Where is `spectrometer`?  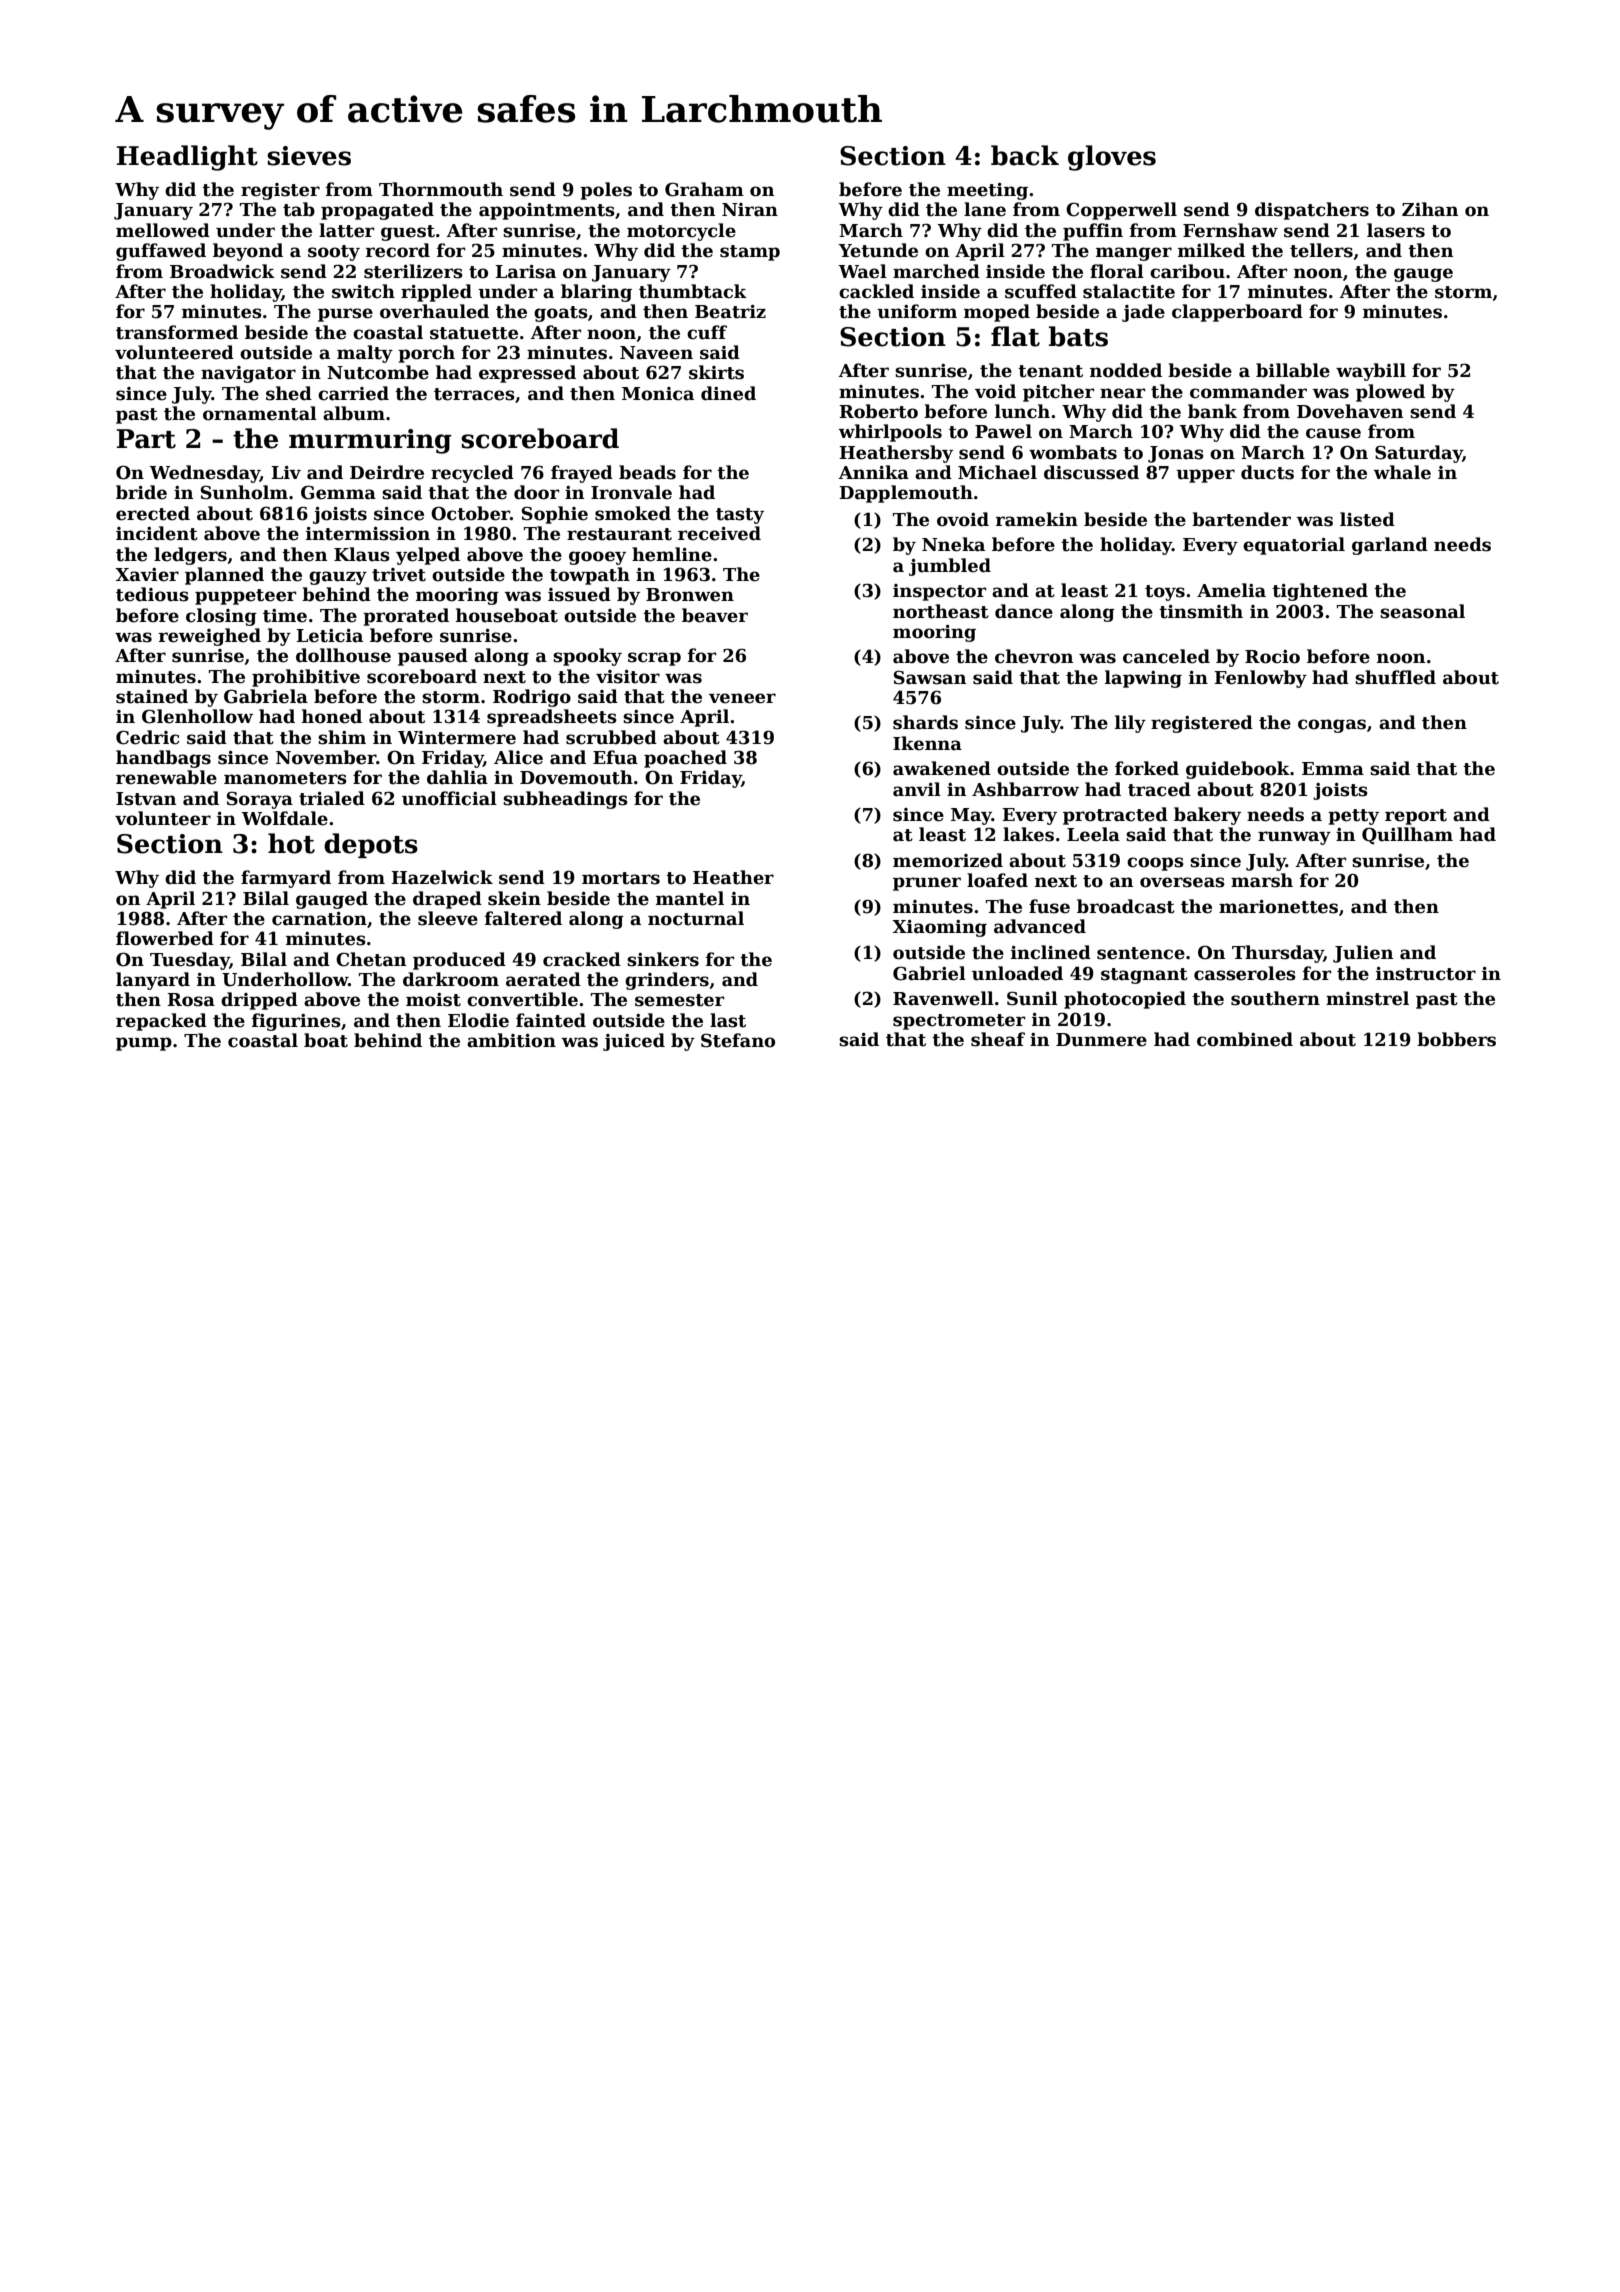
spectrometer is located at coordinates (959, 1022).
